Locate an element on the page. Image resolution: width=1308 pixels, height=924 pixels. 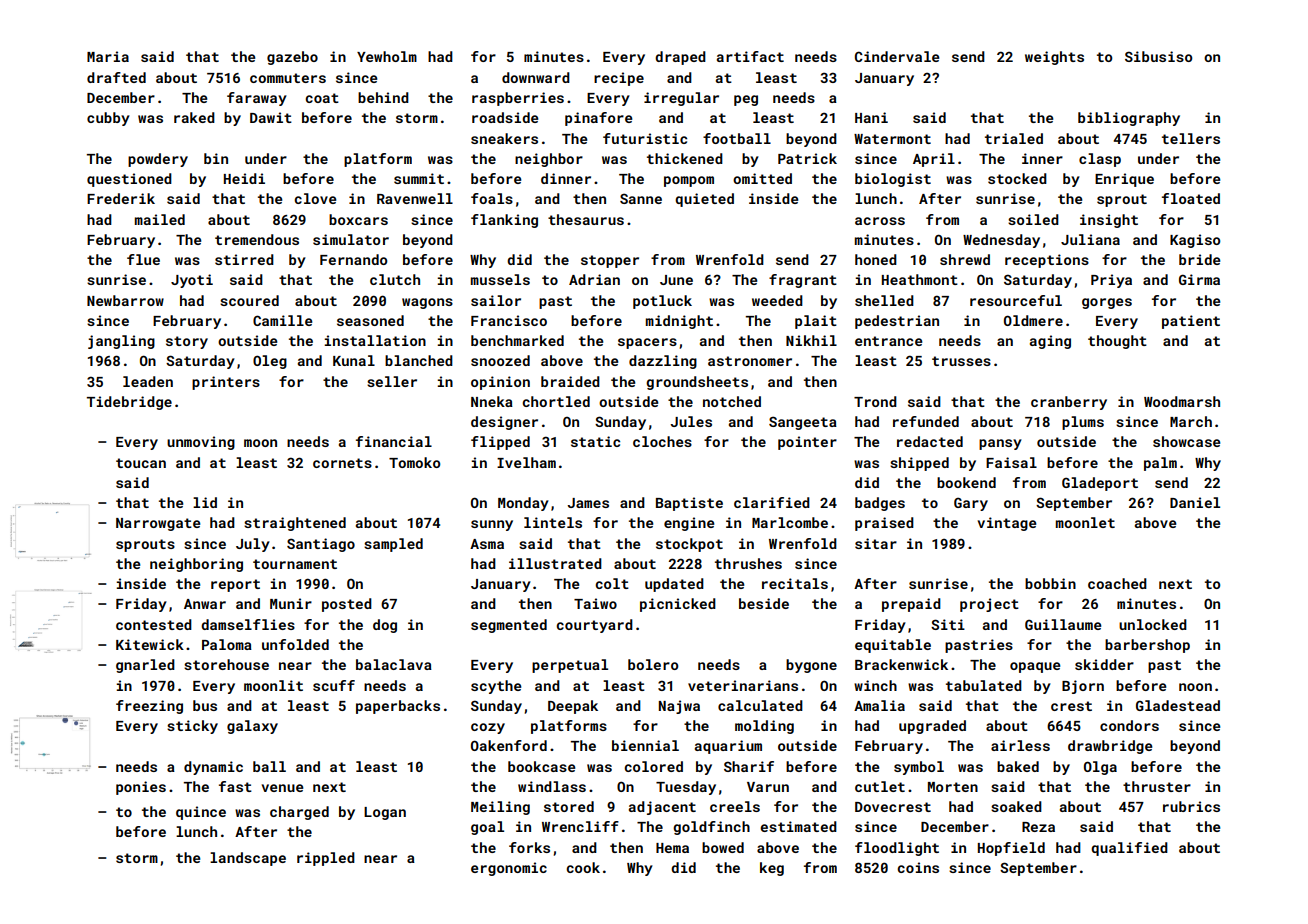
landscape is located at coordinates (248, 859).
